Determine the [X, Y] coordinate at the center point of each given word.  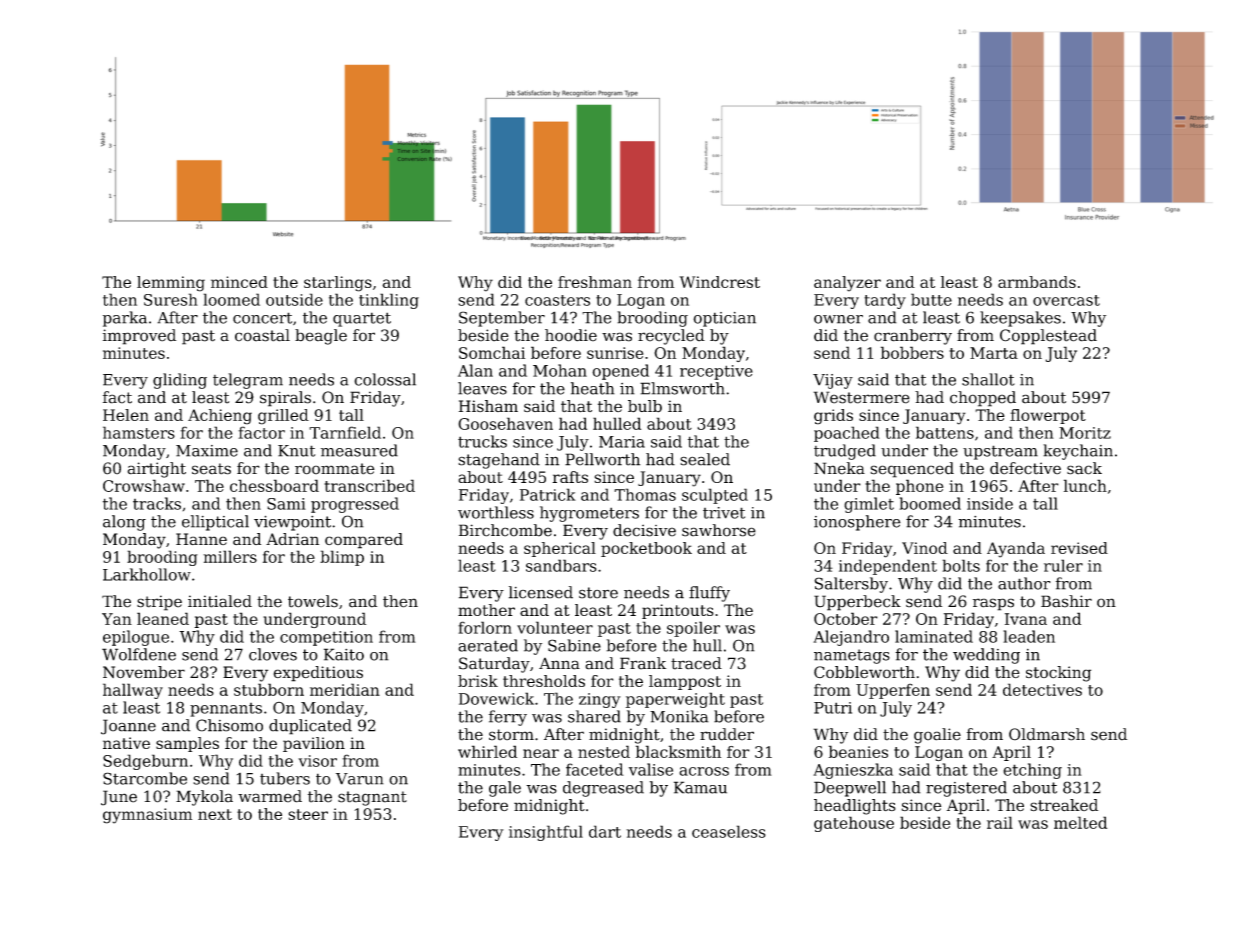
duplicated [310, 727]
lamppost [685, 682]
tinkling [389, 301]
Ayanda [1016, 550]
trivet [724, 513]
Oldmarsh [1047, 734]
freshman [595, 282]
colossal [385, 379]
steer [308, 814]
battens [945, 432]
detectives [1042, 689]
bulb [645, 406]
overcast [1066, 300]
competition [326, 638]
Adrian [292, 539]
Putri [833, 708]
